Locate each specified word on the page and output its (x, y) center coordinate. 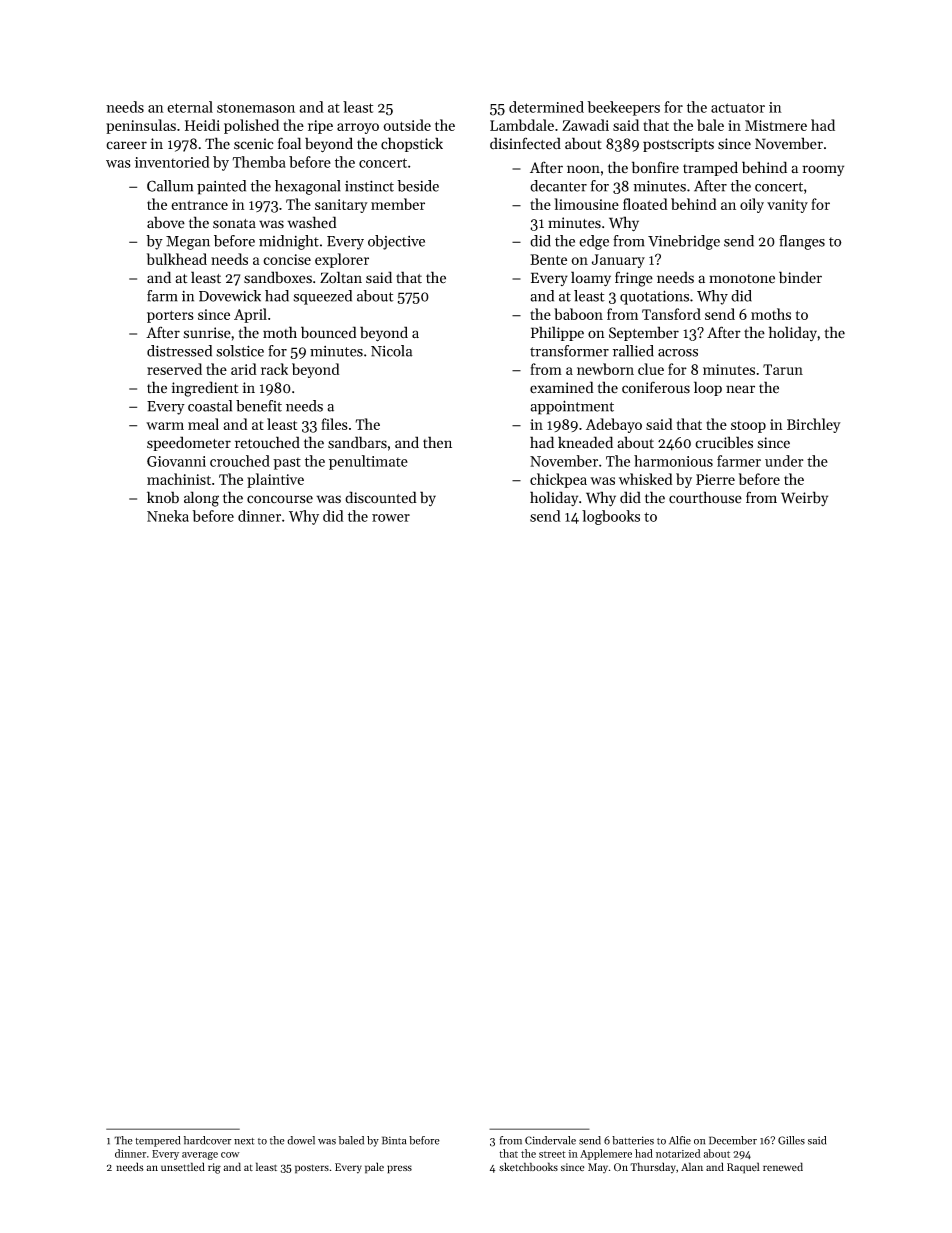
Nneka (168, 516)
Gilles (791, 1140)
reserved (174, 369)
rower (391, 518)
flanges (802, 242)
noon (583, 169)
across (678, 353)
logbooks (611, 517)
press (399, 1169)
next (244, 1141)
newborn (605, 369)
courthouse (705, 497)
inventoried (172, 162)
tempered (157, 1141)
